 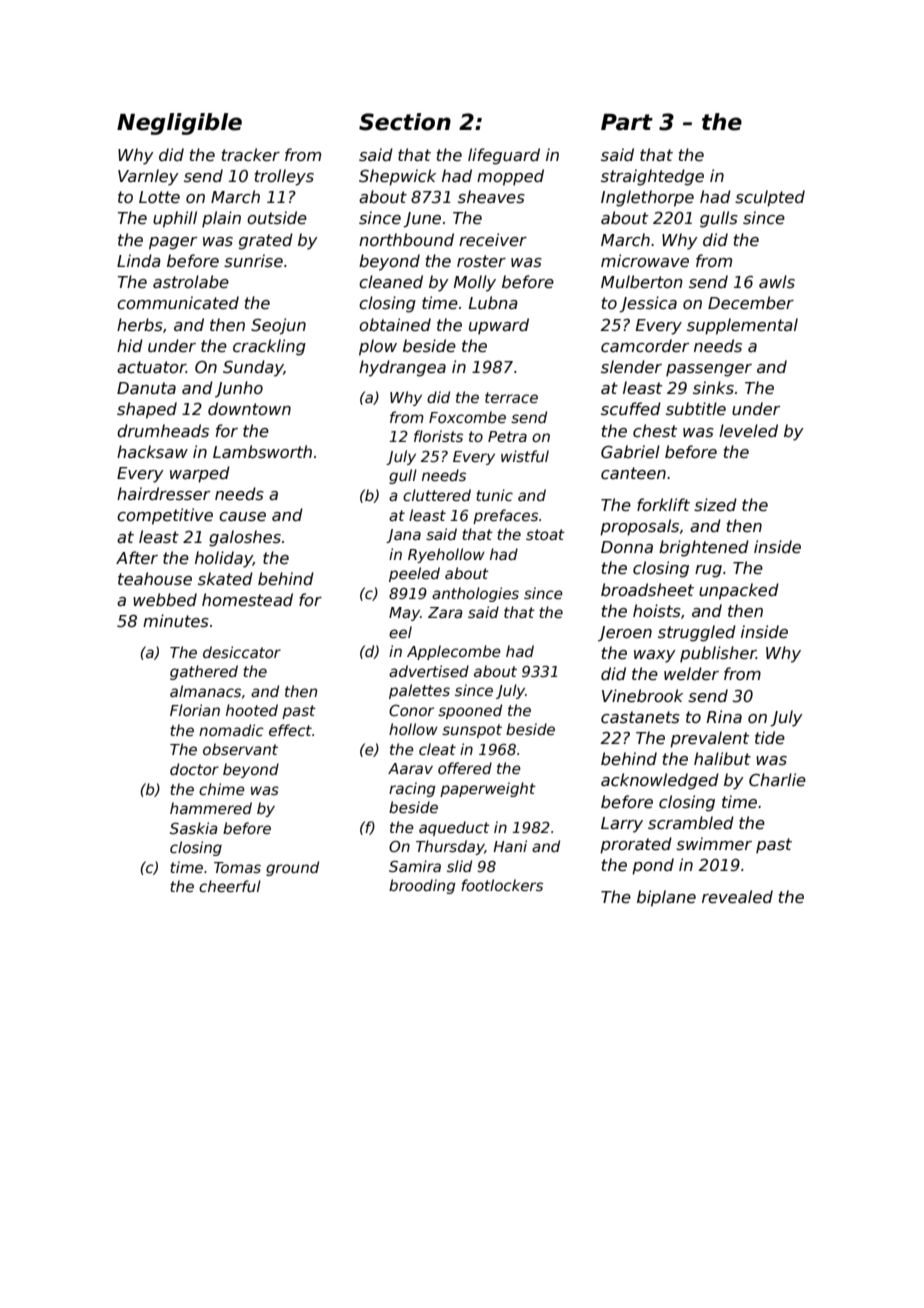 What do you see at coordinates (406, 239) in the image?
I see `northbound` at bounding box center [406, 239].
